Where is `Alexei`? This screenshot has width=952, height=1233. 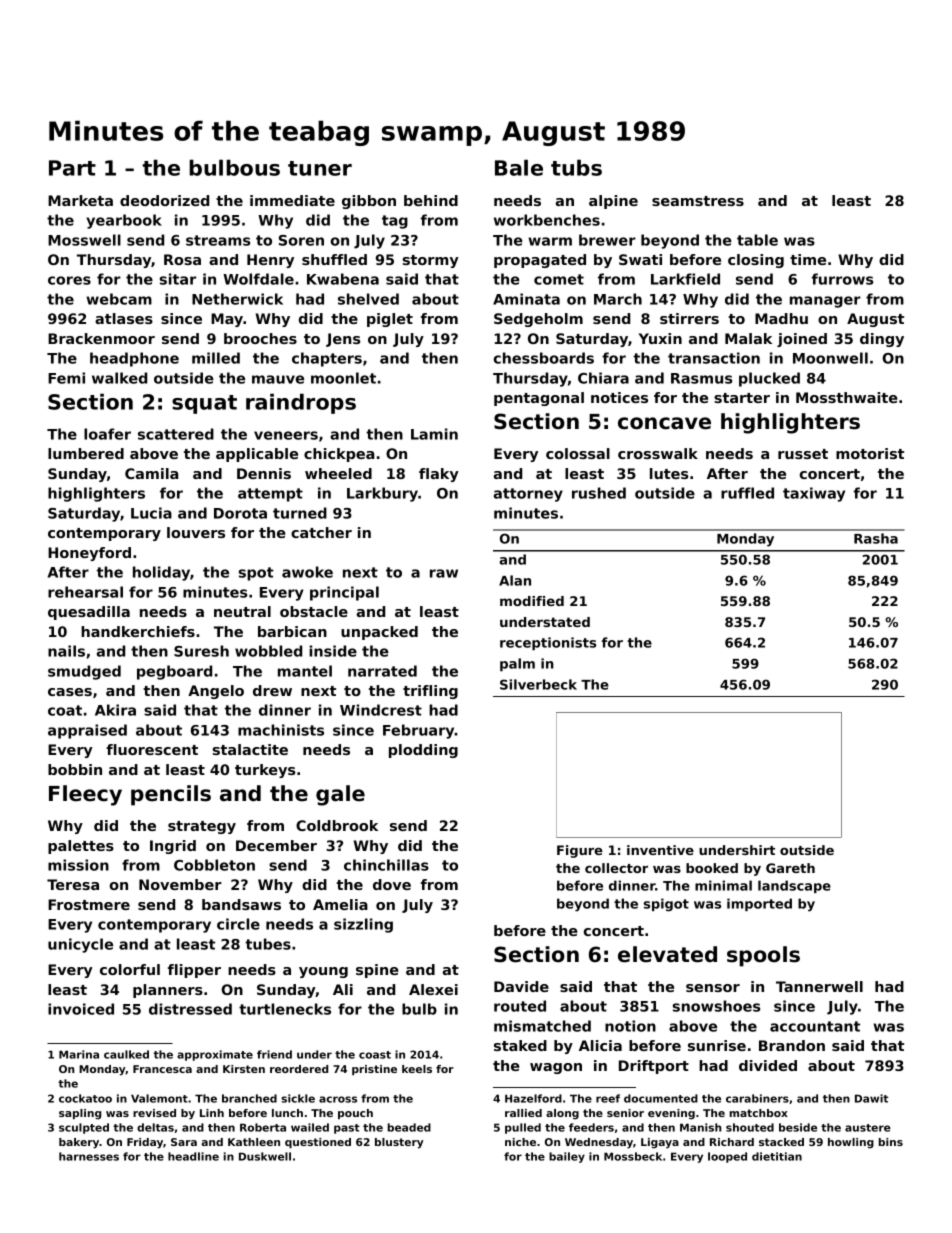 Alexei is located at coordinates (433, 989).
